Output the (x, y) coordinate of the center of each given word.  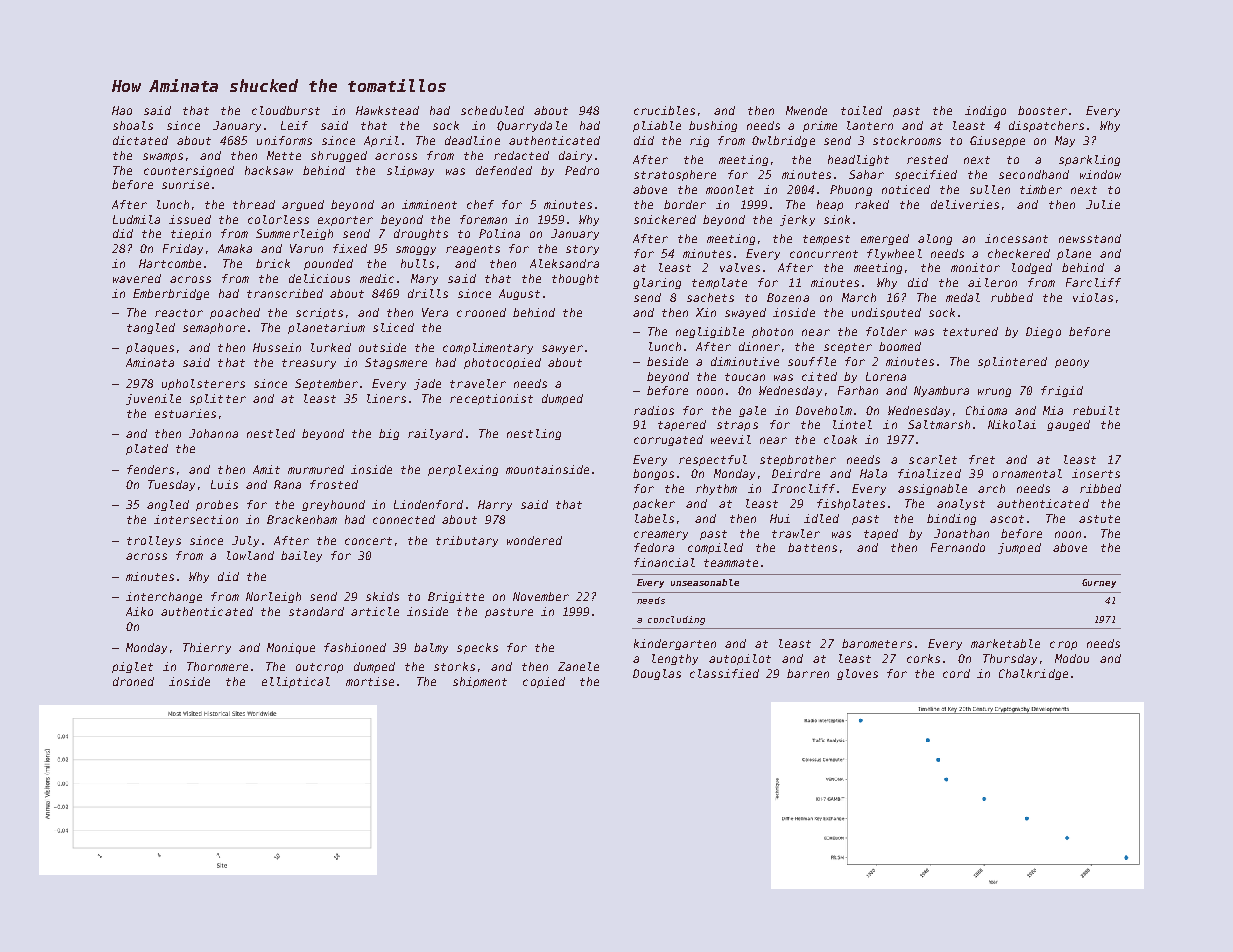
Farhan (858, 390)
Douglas (657, 674)
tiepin (191, 234)
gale (752, 411)
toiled (861, 110)
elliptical (296, 682)
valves (740, 267)
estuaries (185, 413)
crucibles (664, 110)
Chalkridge (1033, 674)
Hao (122, 110)
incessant (1016, 238)
